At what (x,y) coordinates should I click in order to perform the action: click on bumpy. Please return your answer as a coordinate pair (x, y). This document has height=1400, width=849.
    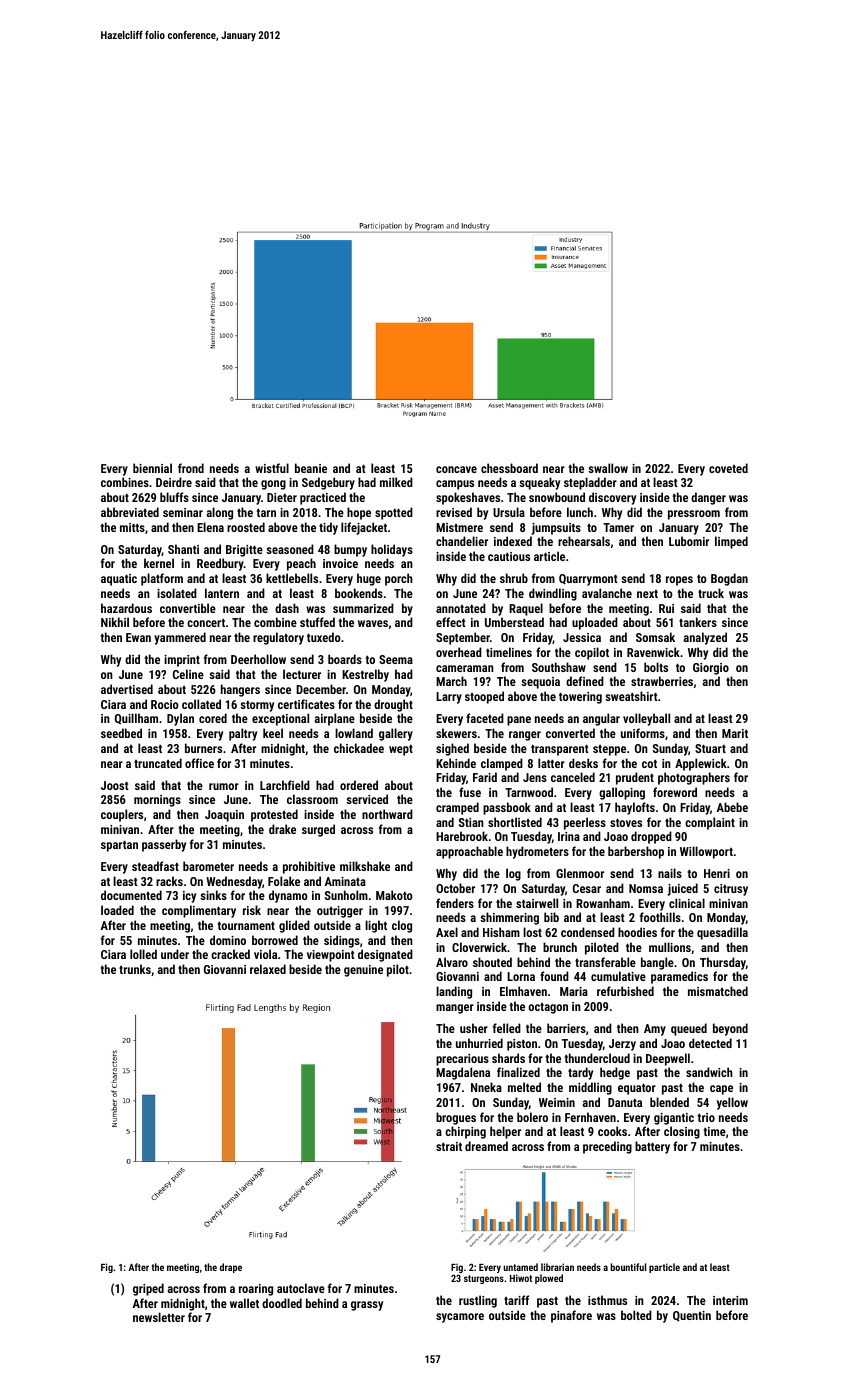
    Looking at the image, I should click on (350, 550).
